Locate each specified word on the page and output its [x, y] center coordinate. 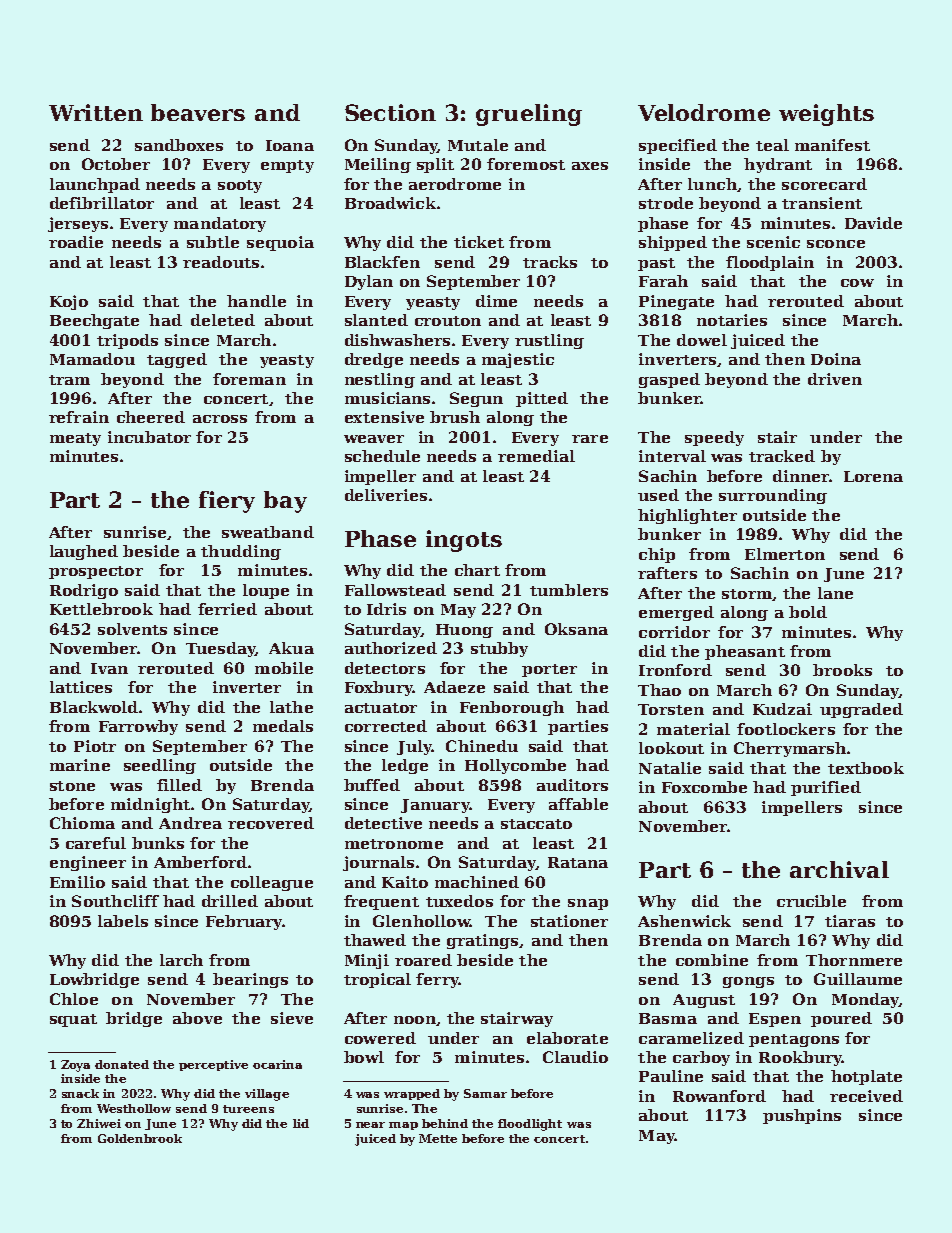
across [220, 419]
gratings [482, 941]
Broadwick [390, 203]
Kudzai [782, 709]
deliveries [386, 495]
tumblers [569, 590]
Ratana [578, 862]
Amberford [200, 862]
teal [772, 145]
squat [73, 1020]
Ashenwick [684, 921]
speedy [714, 438]
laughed [84, 552]
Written [96, 112]
